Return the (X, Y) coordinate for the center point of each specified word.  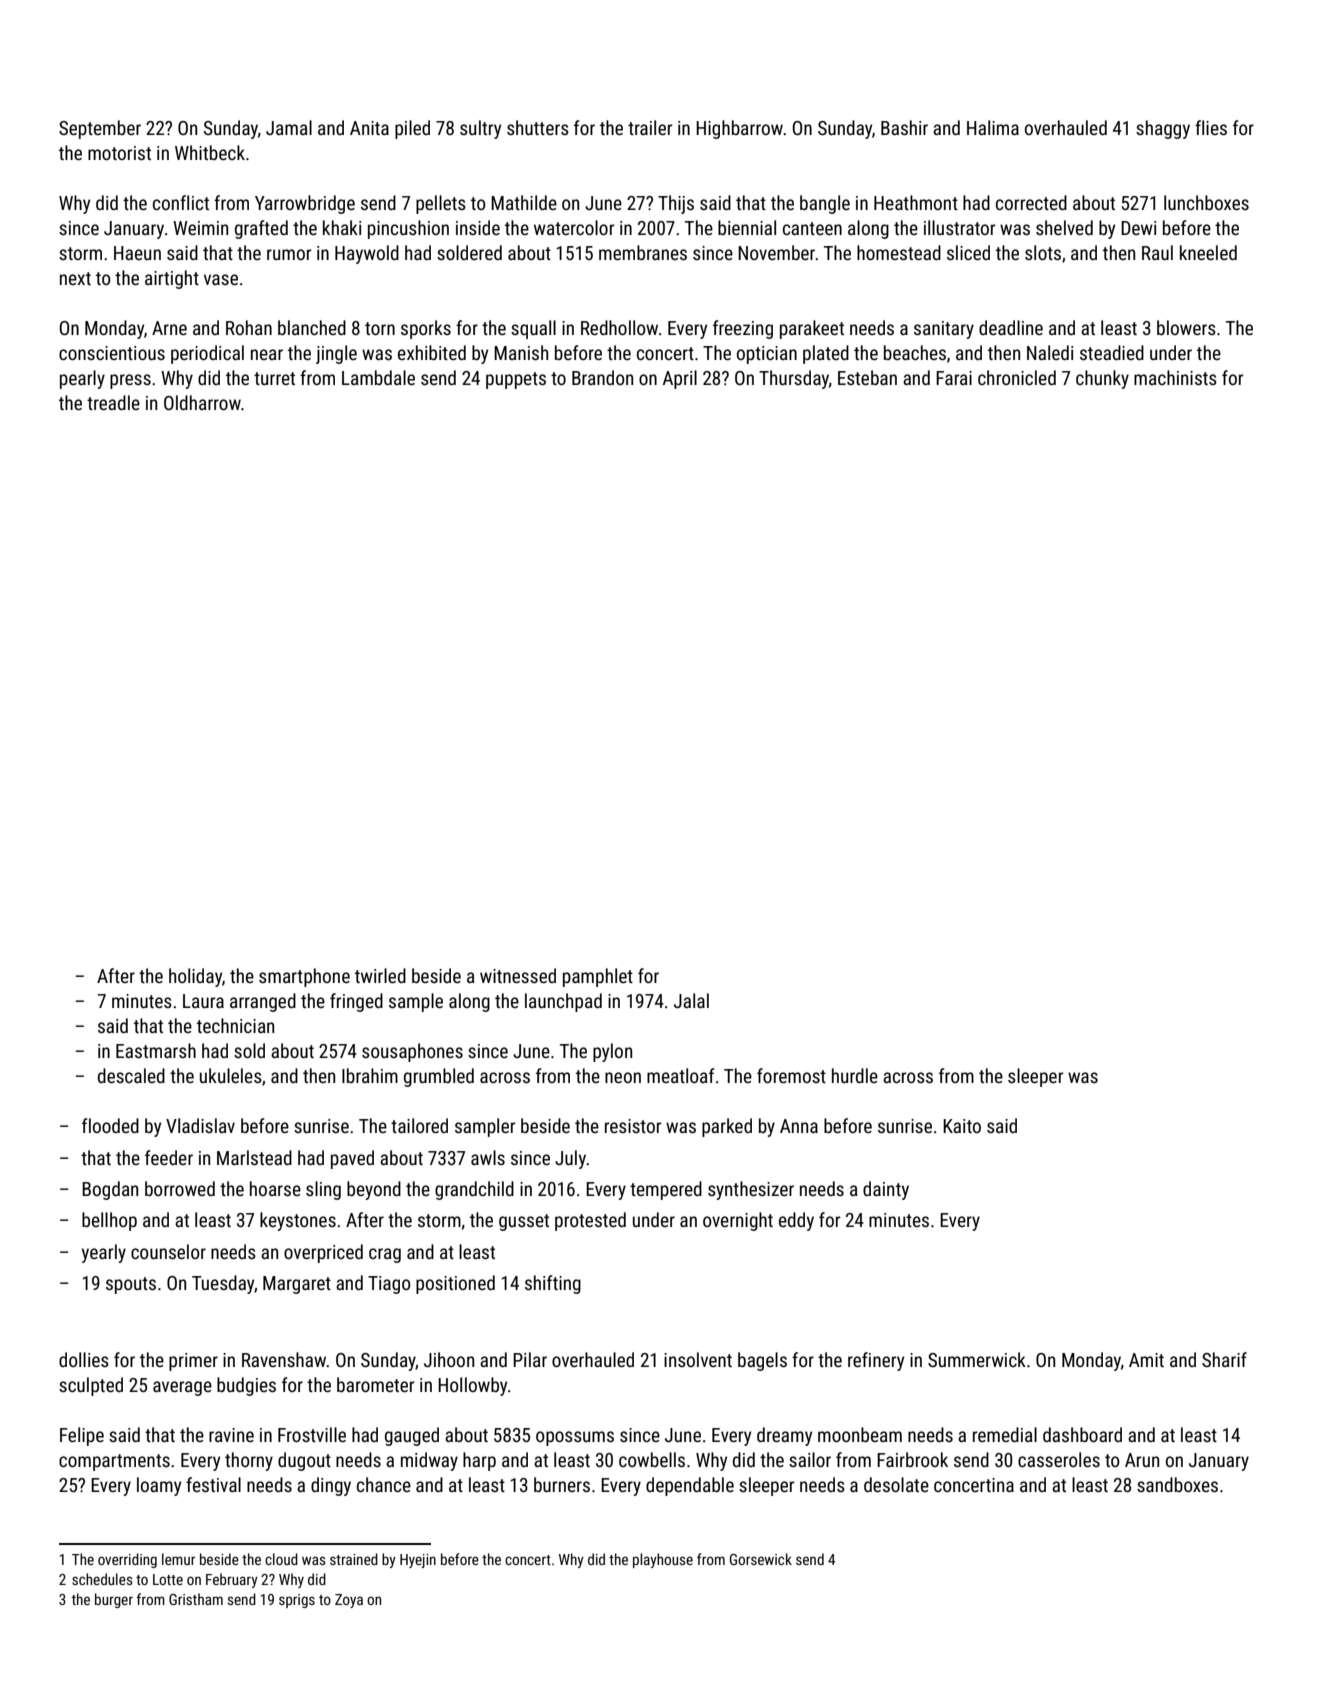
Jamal (289, 127)
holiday (195, 977)
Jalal (691, 1000)
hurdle (855, 1075)
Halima (993, 127)
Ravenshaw (284, 1359)
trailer (650, 127)
